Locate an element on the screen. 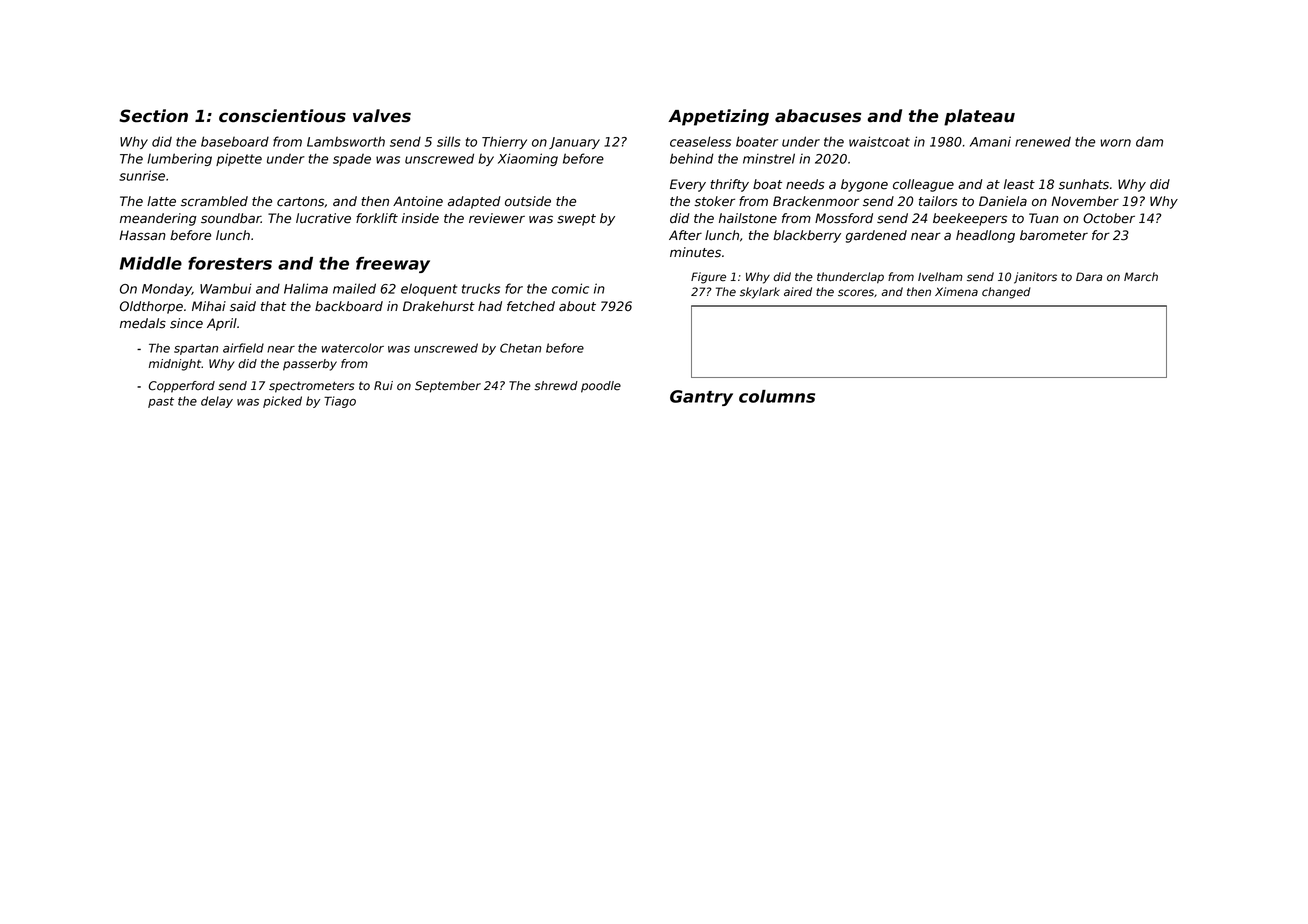 The image size is (1308, 924). needs is located at coordinates (805, 184).
